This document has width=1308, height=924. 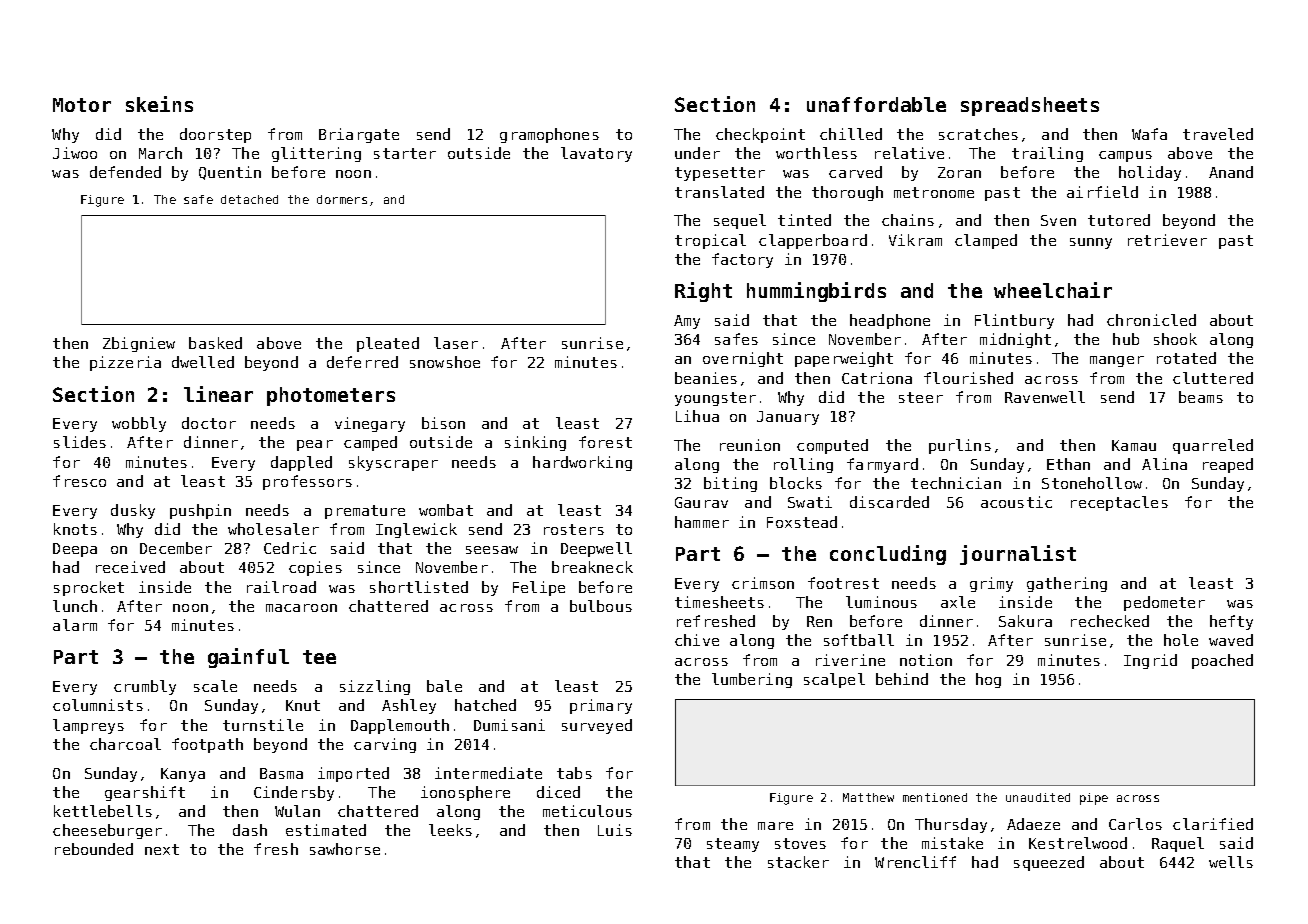 What do you see at coordinates (596, 154) in the document?
I see `lavatory` at bounding box center [596, 154].
